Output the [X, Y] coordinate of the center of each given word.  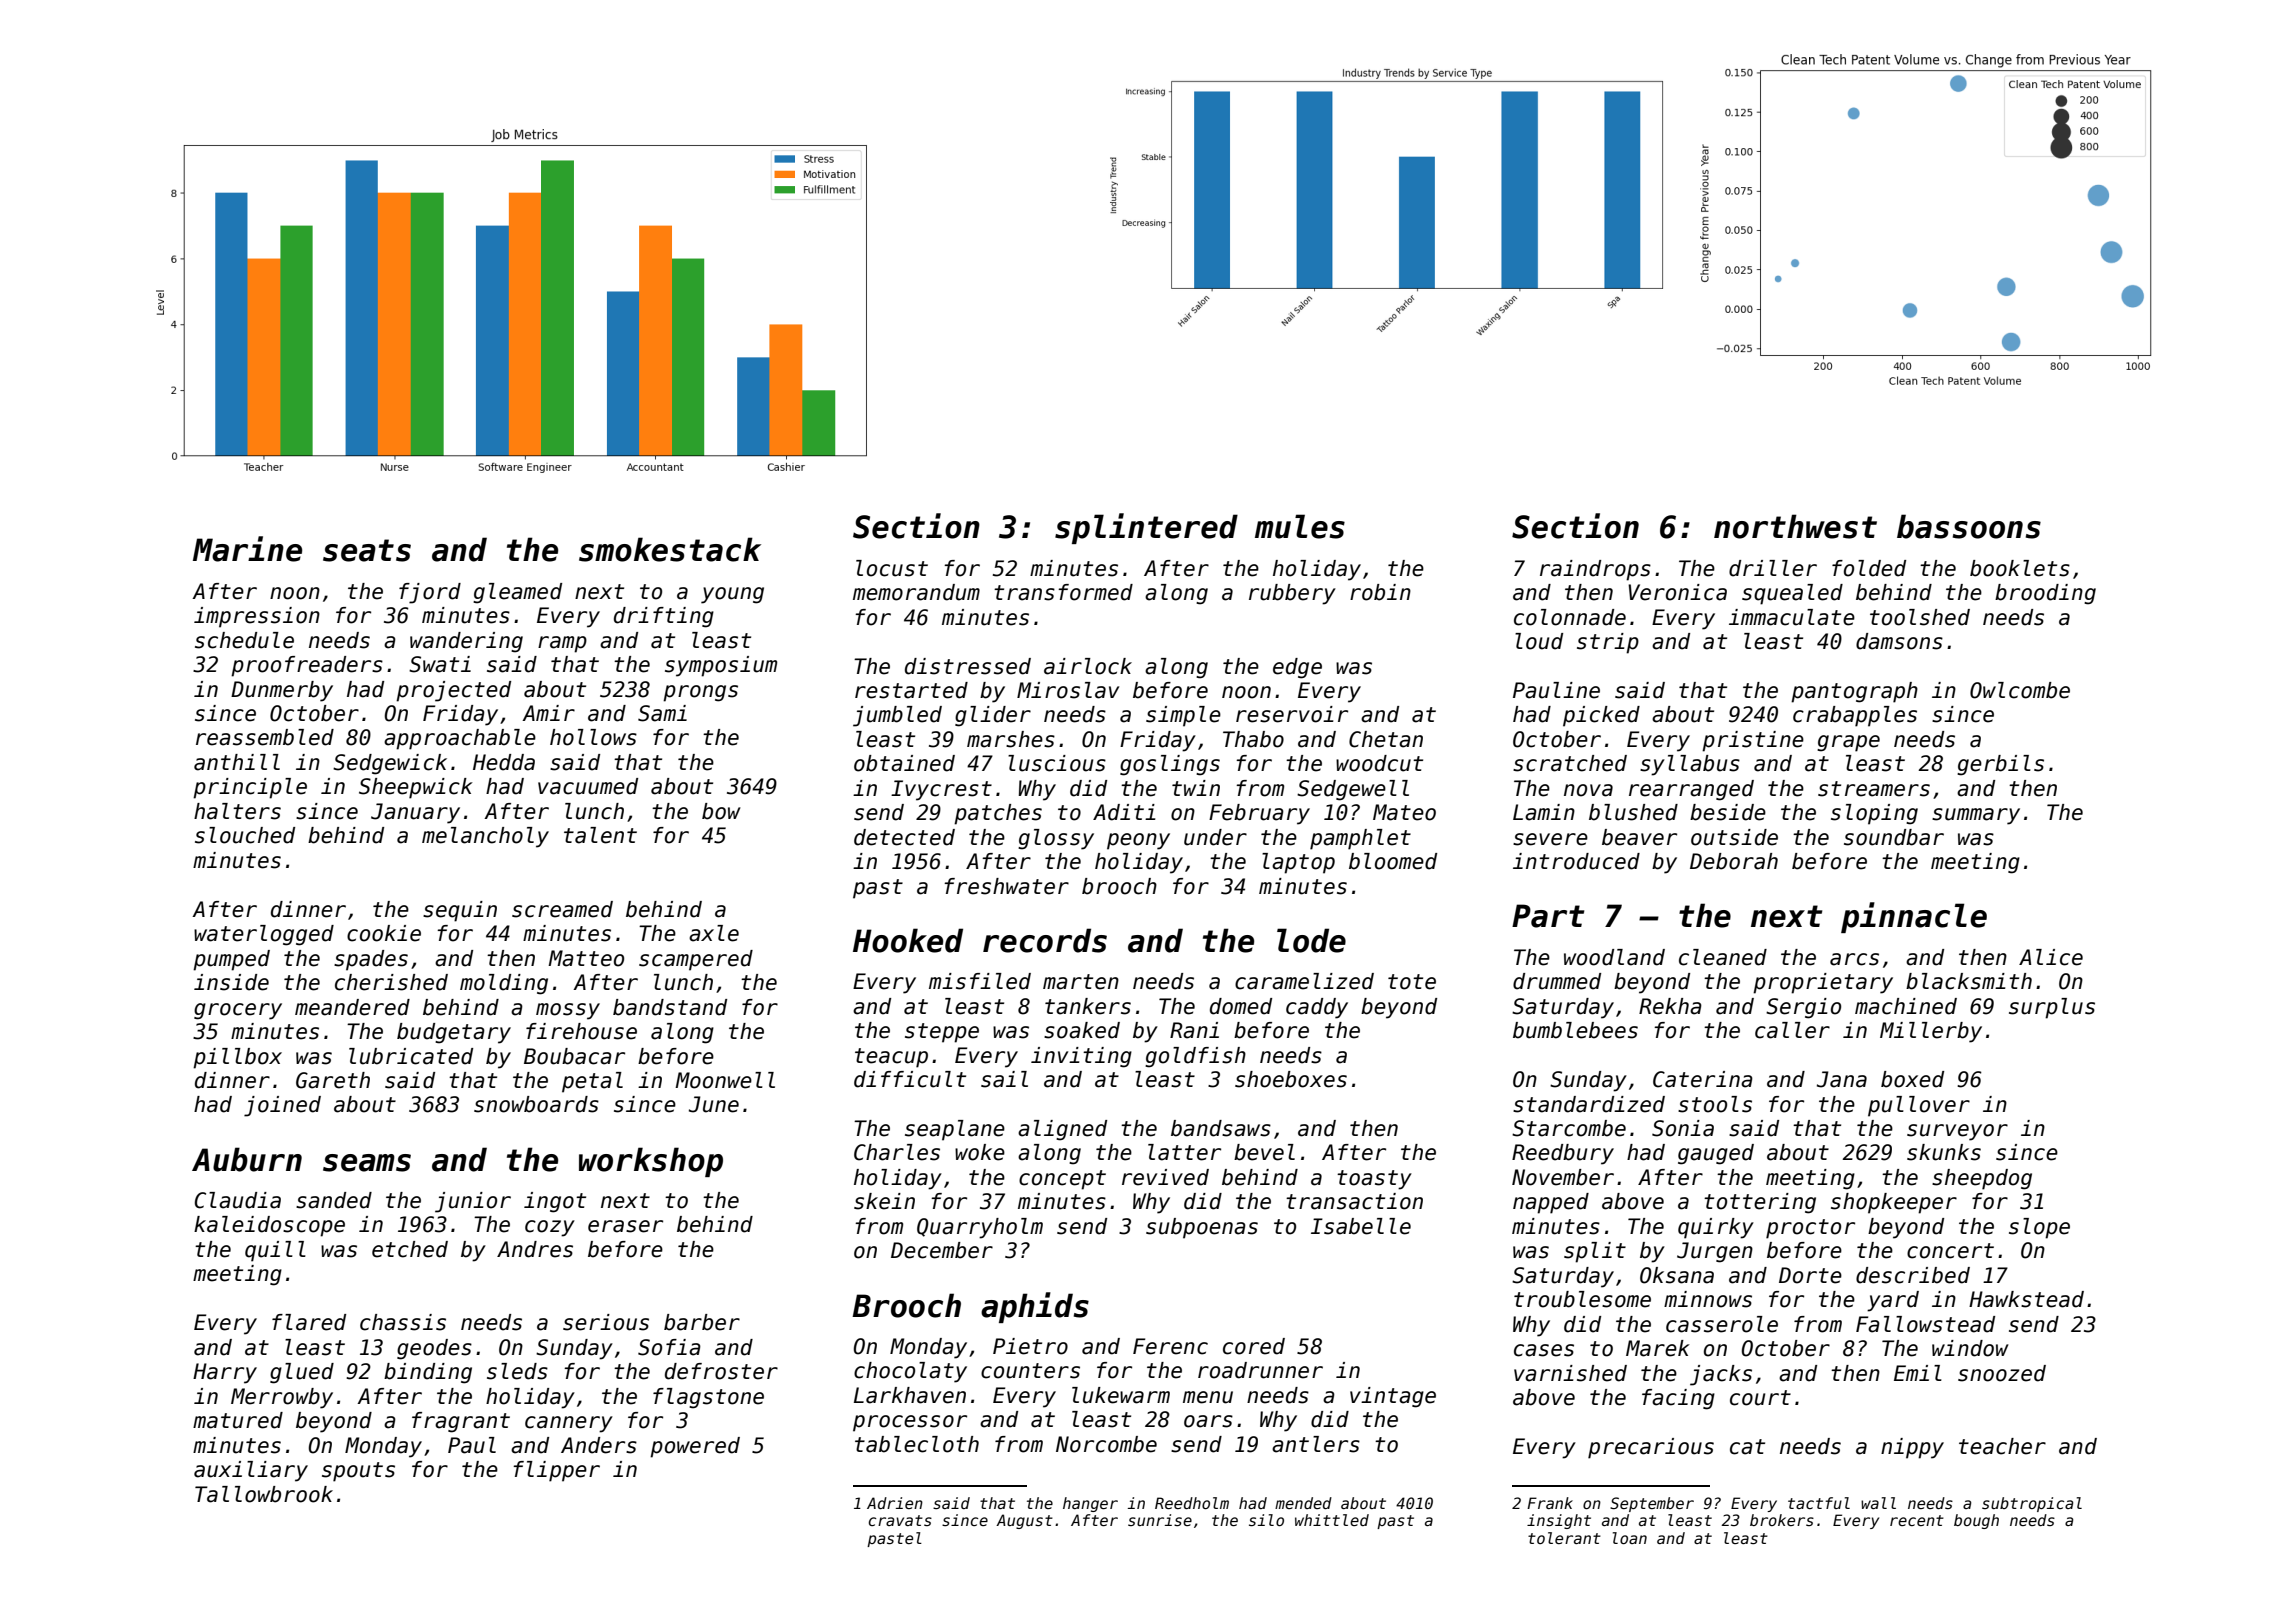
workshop [651, 1162]
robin [1380, 592]
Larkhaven [910, 1395]
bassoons [1969, 526]
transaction [1354, 1201]
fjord [430, 593]
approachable [460, 739]
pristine [1753, 741]
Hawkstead [2026, 1299]
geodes [434, 1349]
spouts [358, 1472]
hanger [1090, 1504]
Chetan [1386, 739]
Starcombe [1569, 1128]
